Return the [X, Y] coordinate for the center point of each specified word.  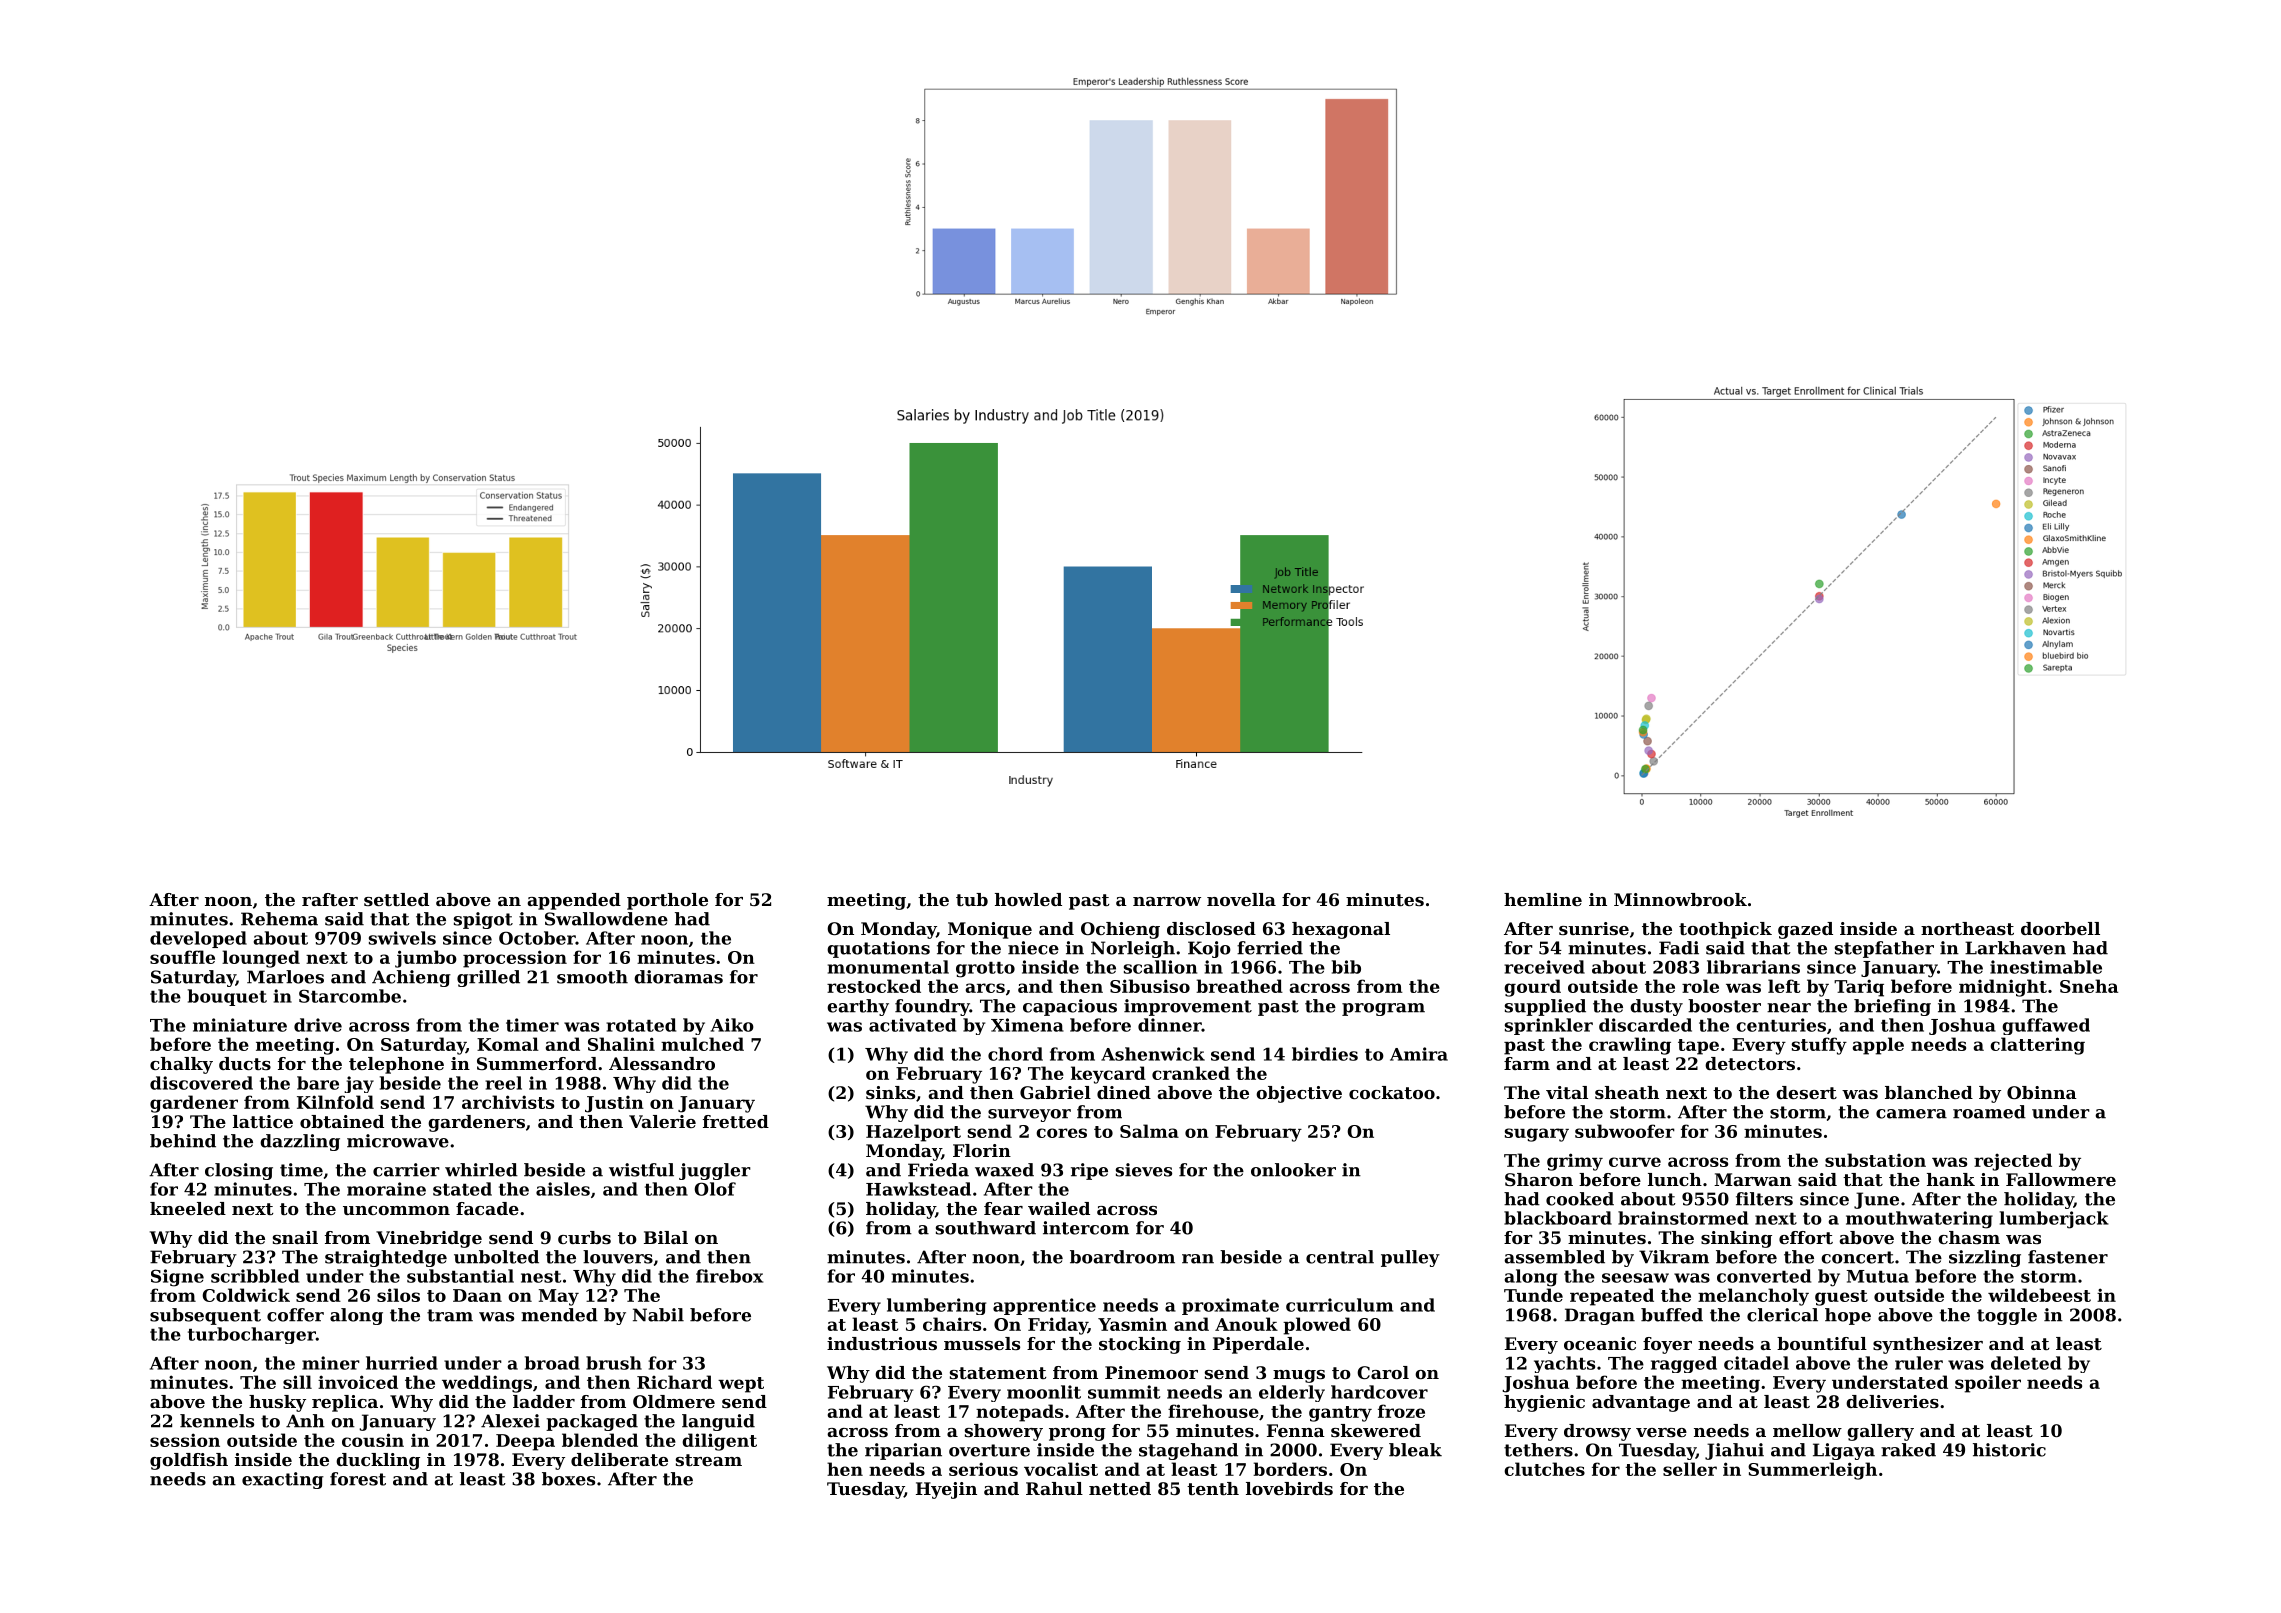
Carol [1383, 1372]
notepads [1019, 1413]
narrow [1167, 901]
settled [396, 899]
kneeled [188, 1208]
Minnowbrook [1680, 899]
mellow [1807, 1430]
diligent [719, 1442]
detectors [1750, 1063]
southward [986, 1228]
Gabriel [1055, 1092]
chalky [181, 1065]
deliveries [1892, 1401]
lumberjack [2054, 1220]
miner [331, 1363]
